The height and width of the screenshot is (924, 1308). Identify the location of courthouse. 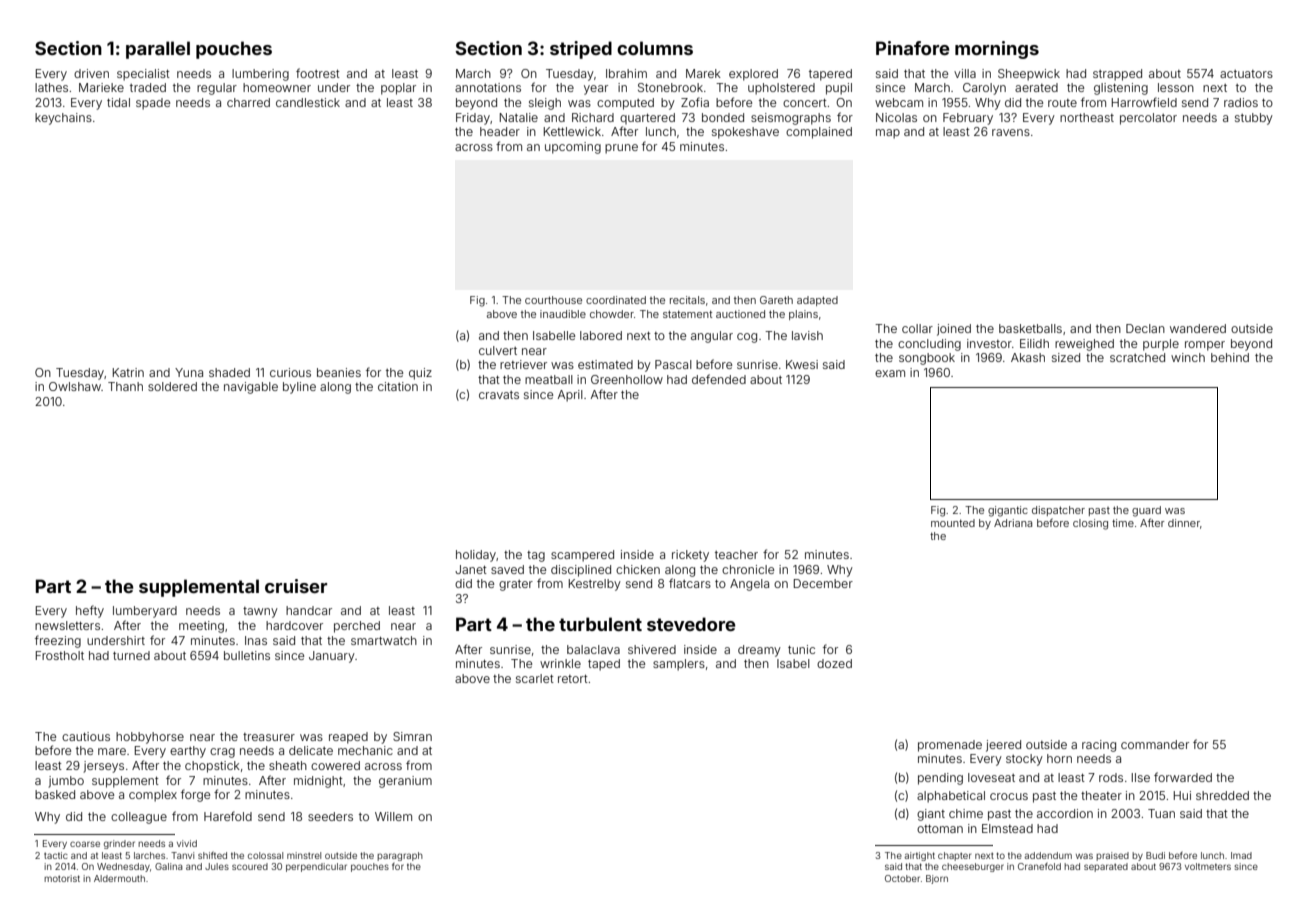
(553, 300).
